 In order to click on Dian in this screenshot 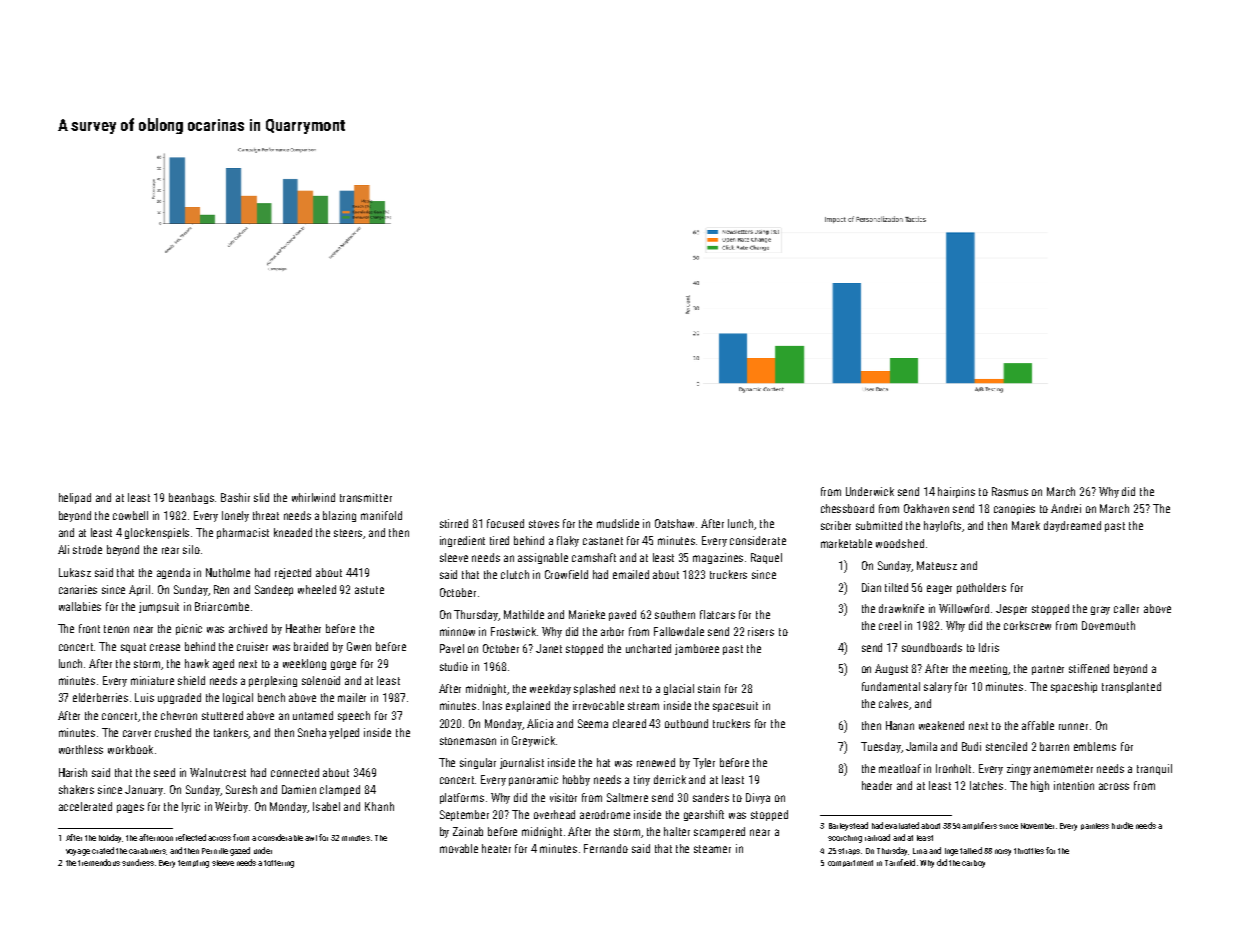, I will do `click(871, 587)`.
